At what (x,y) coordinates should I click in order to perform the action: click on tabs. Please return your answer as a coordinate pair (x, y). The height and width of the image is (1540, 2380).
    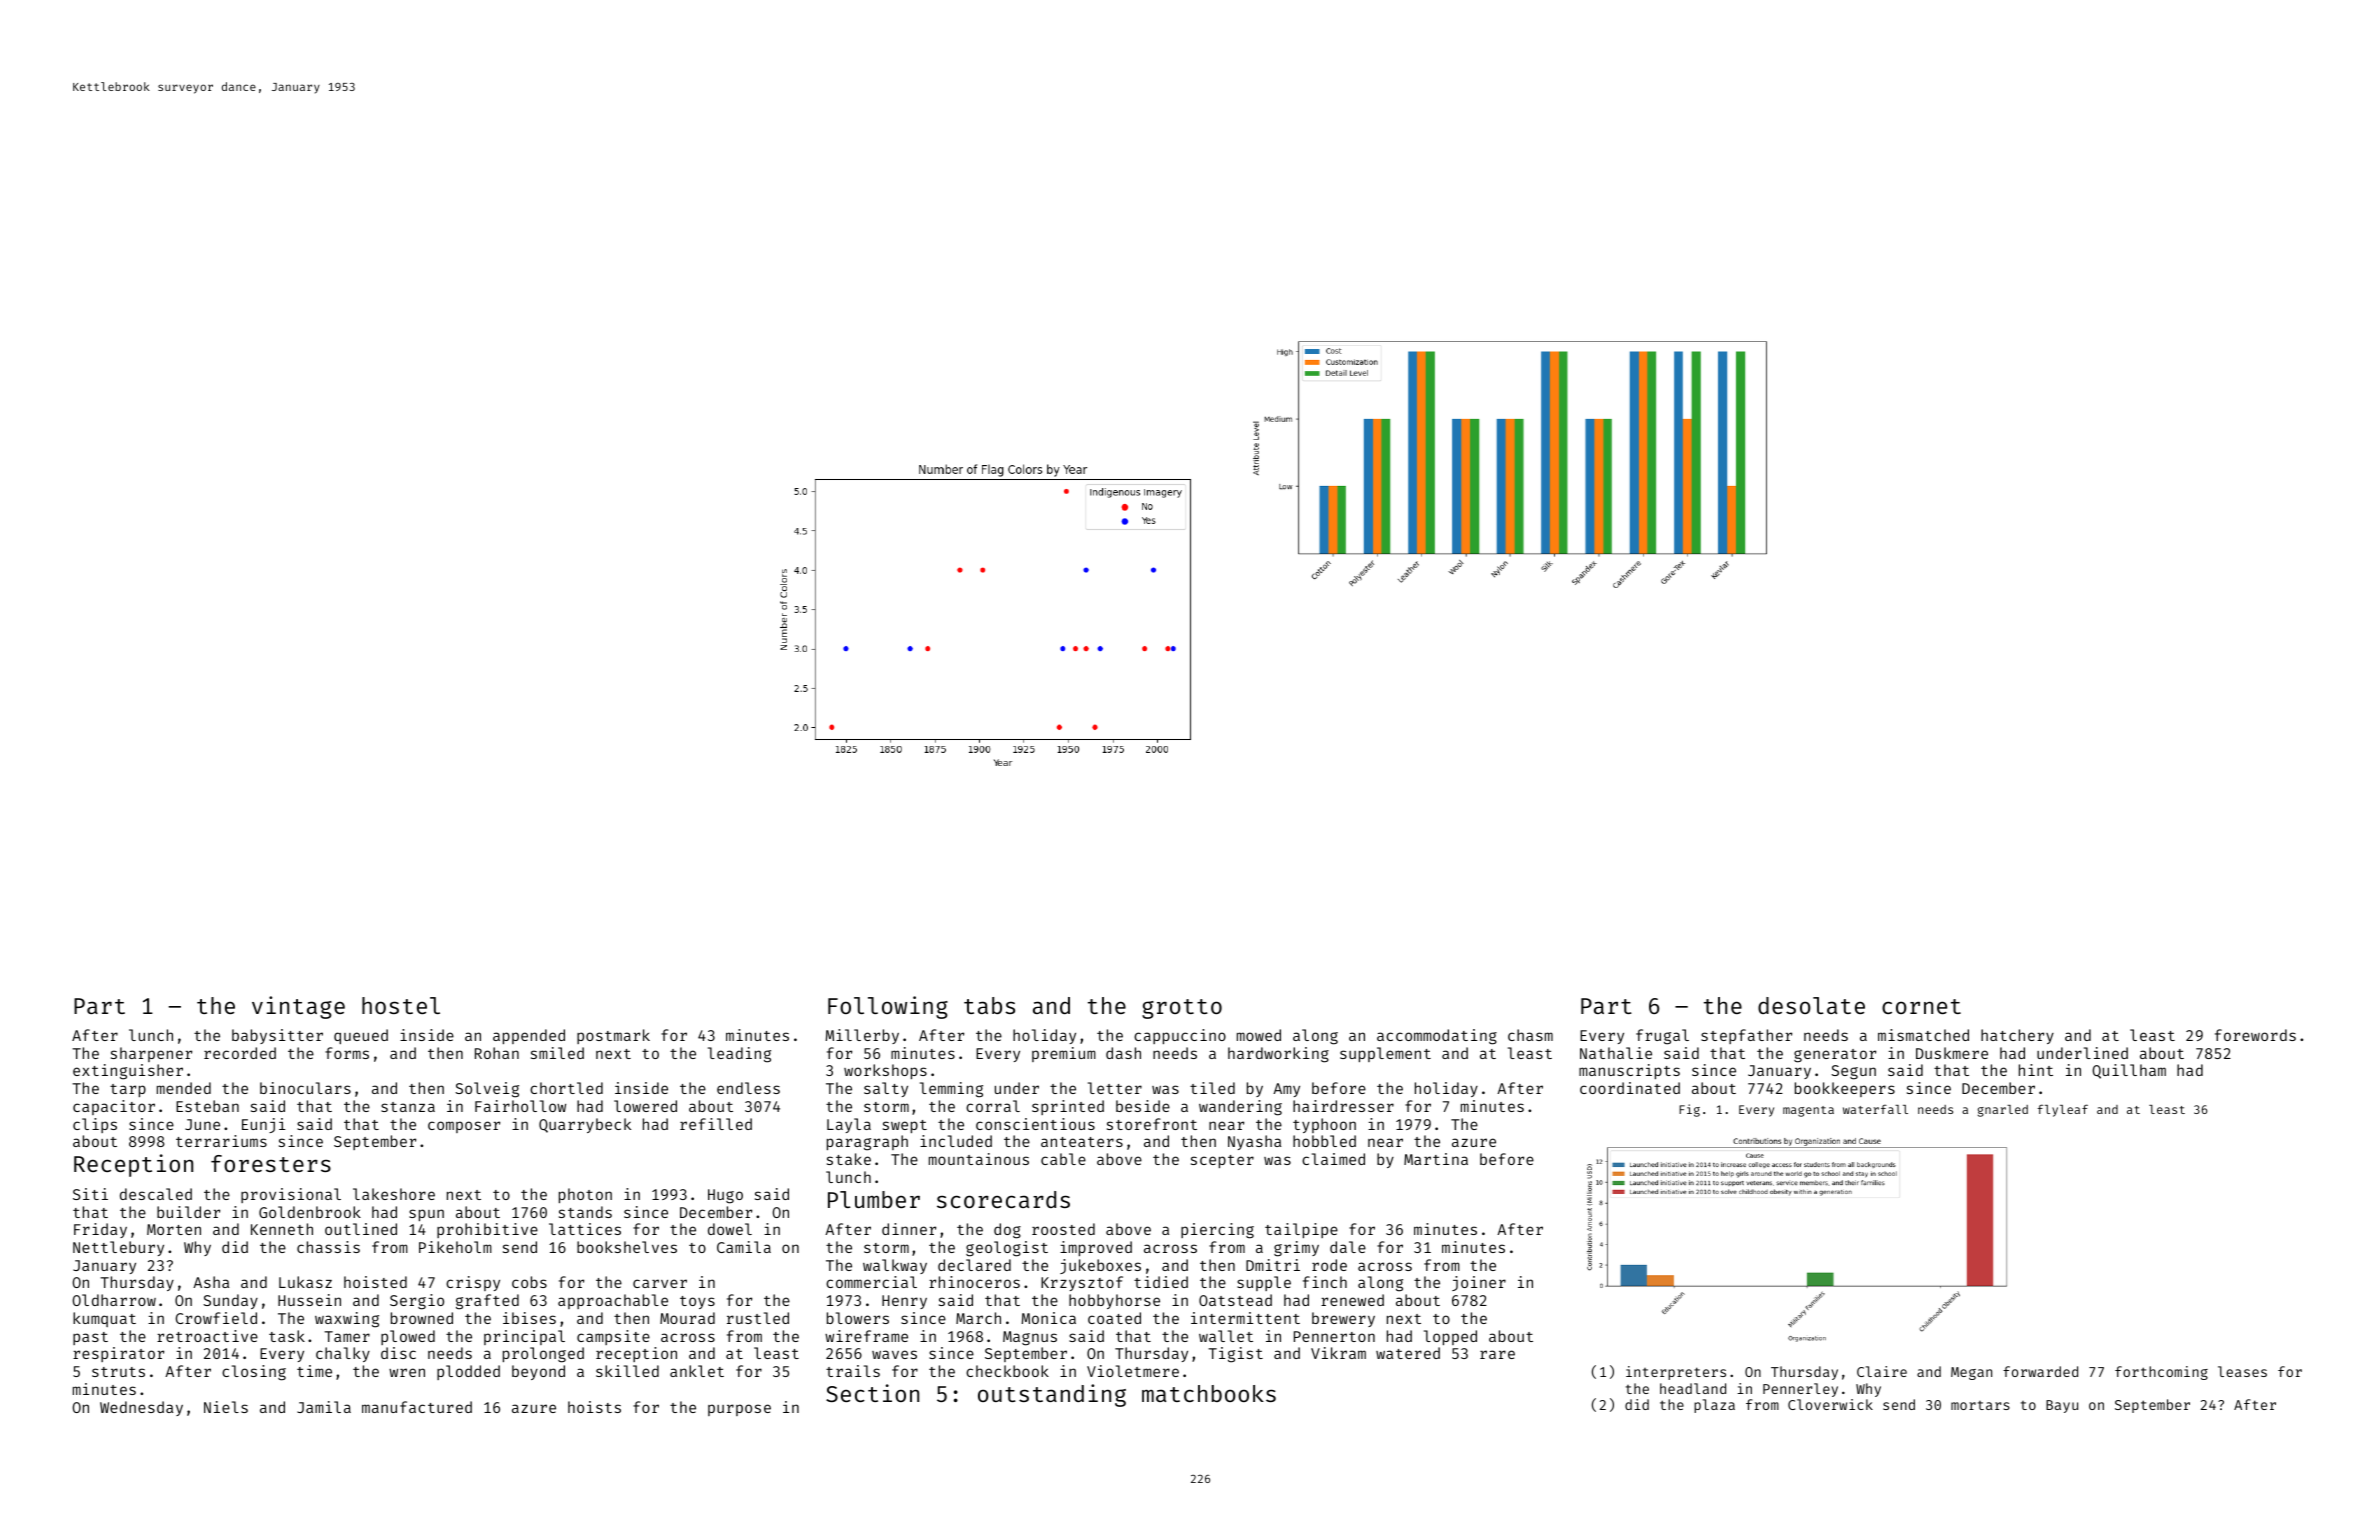
    Looking at the image, I should click on (989, 1005).
